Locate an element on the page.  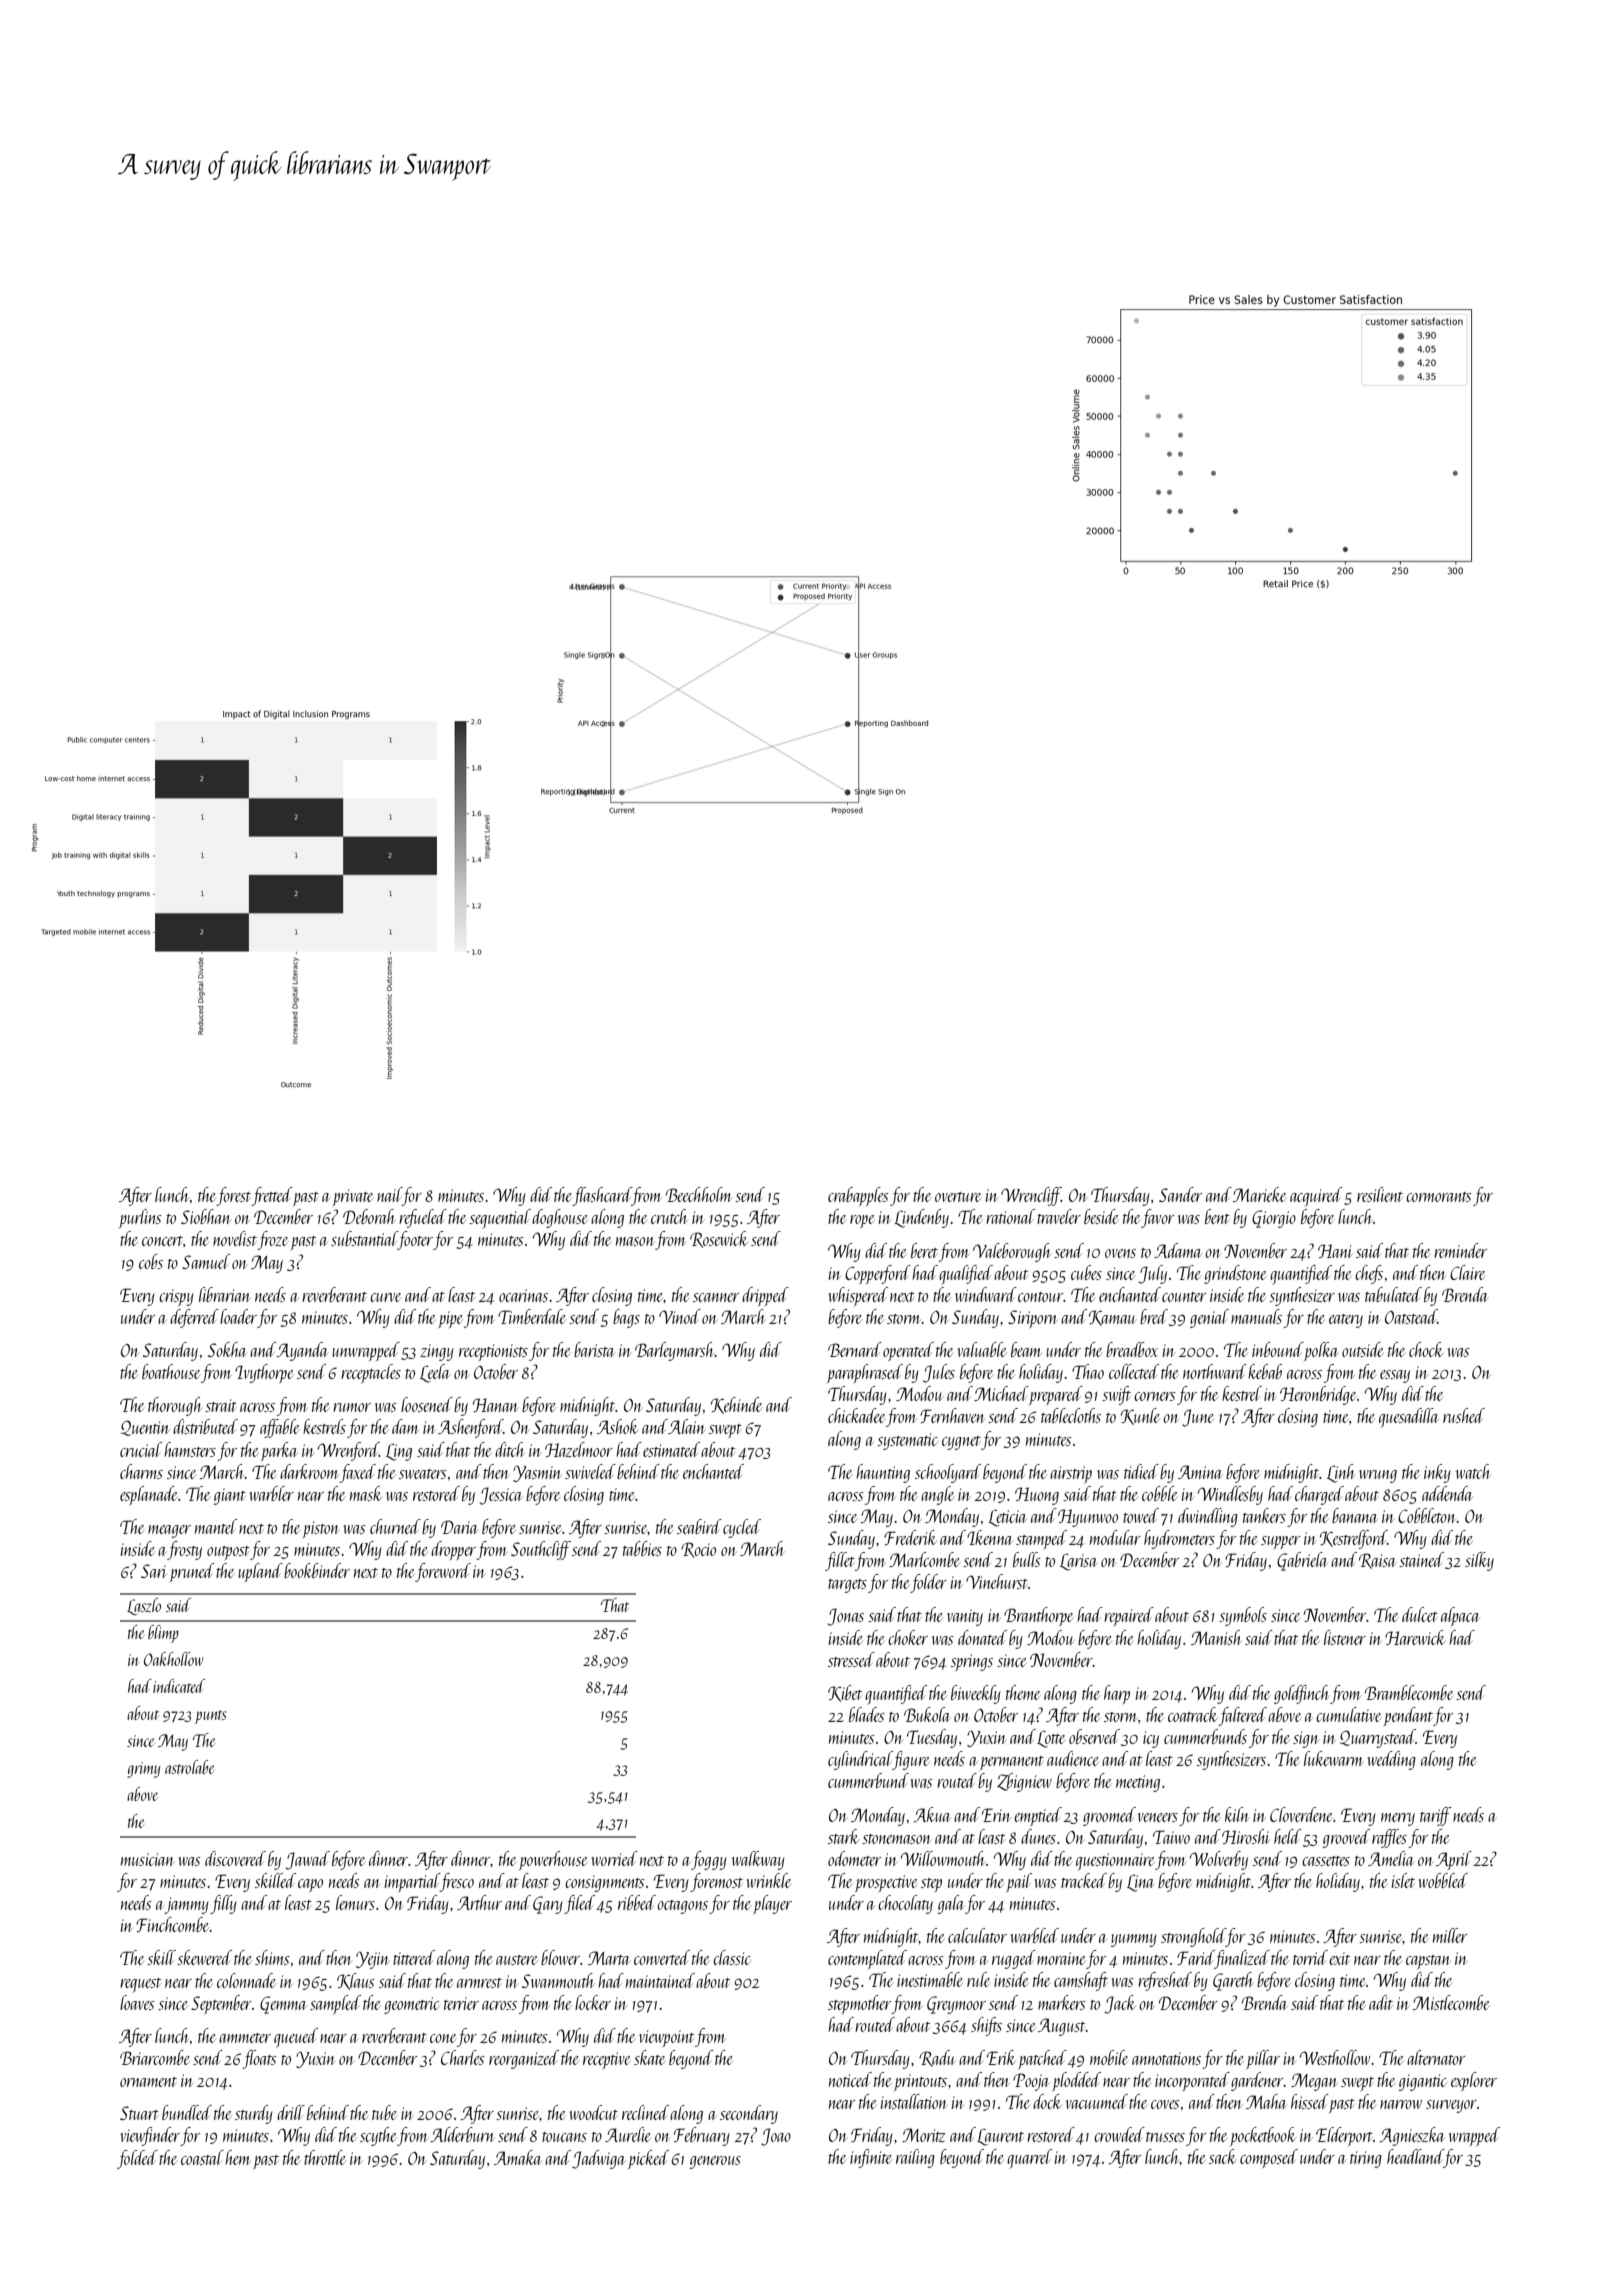
Briarcombe is located at coordinates (155, 2057).
